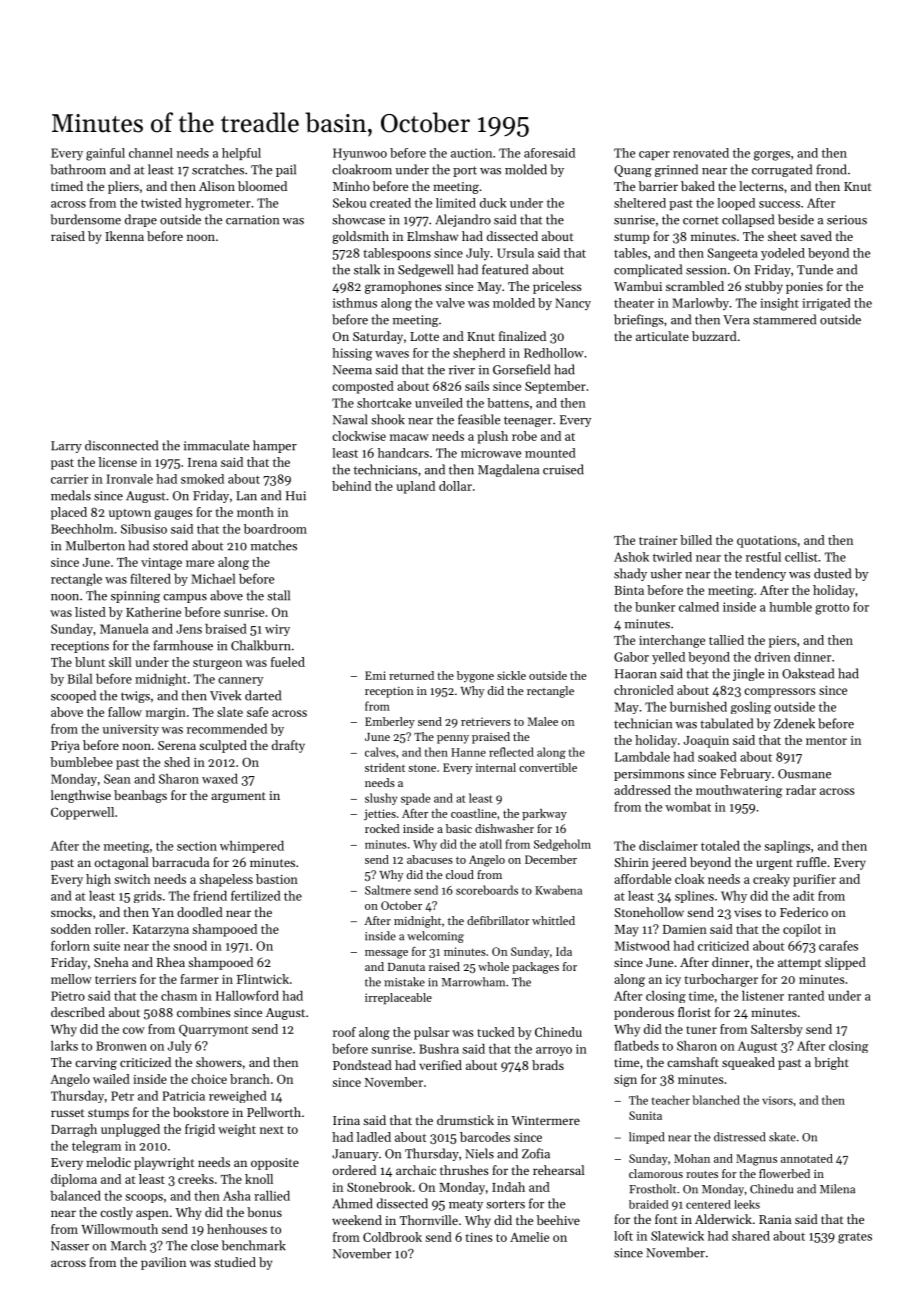 Image resolution: width=924 pixels, height=1308 pixels. What do you see at coordinates (623, 1236) in the page?
I see `loft` at bounding box center [623, 1236].
